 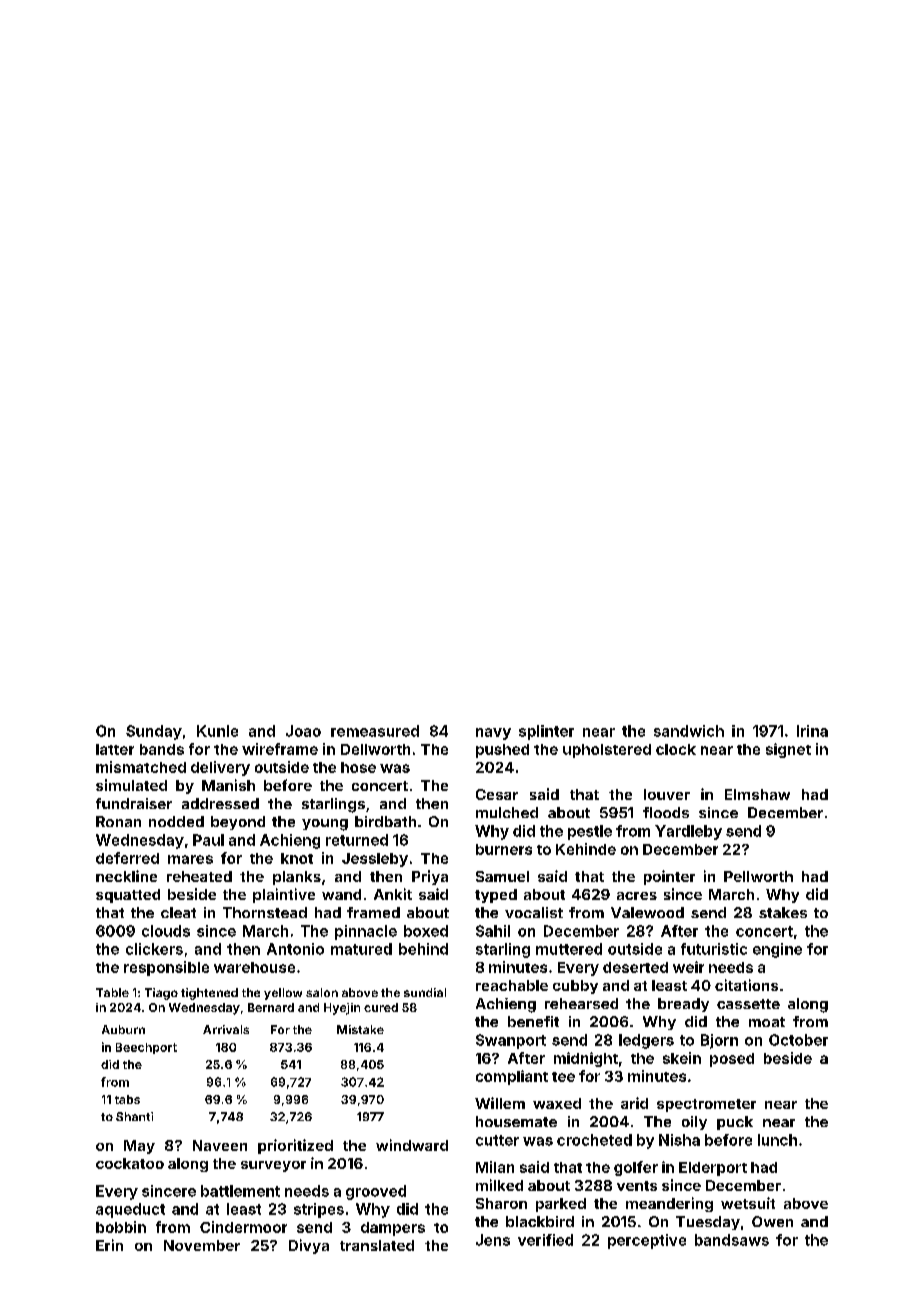 I want to click on Auburn, so click(x=123, y=1029).
